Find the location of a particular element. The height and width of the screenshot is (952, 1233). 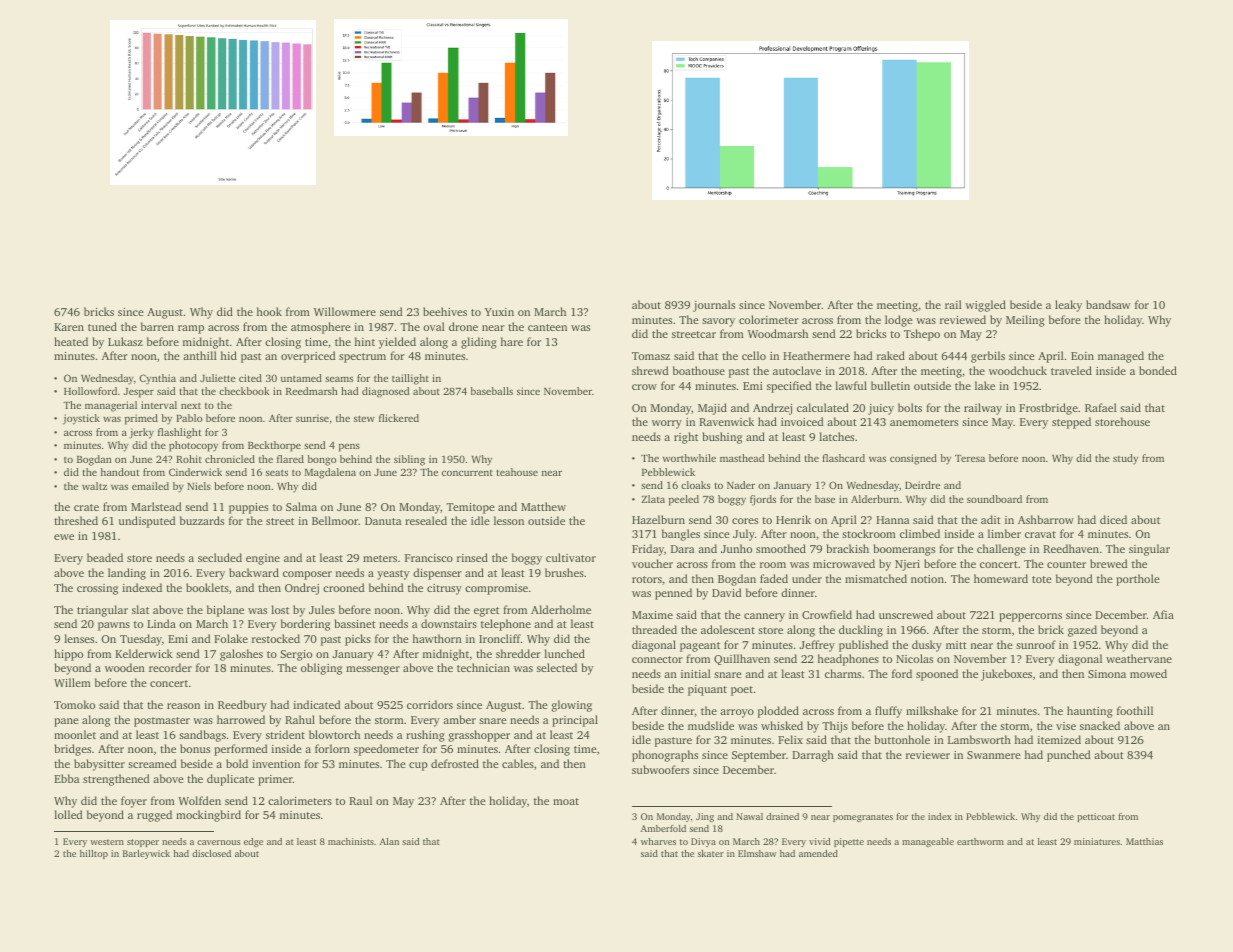

flashcard is located at coordinates (843, 458).
